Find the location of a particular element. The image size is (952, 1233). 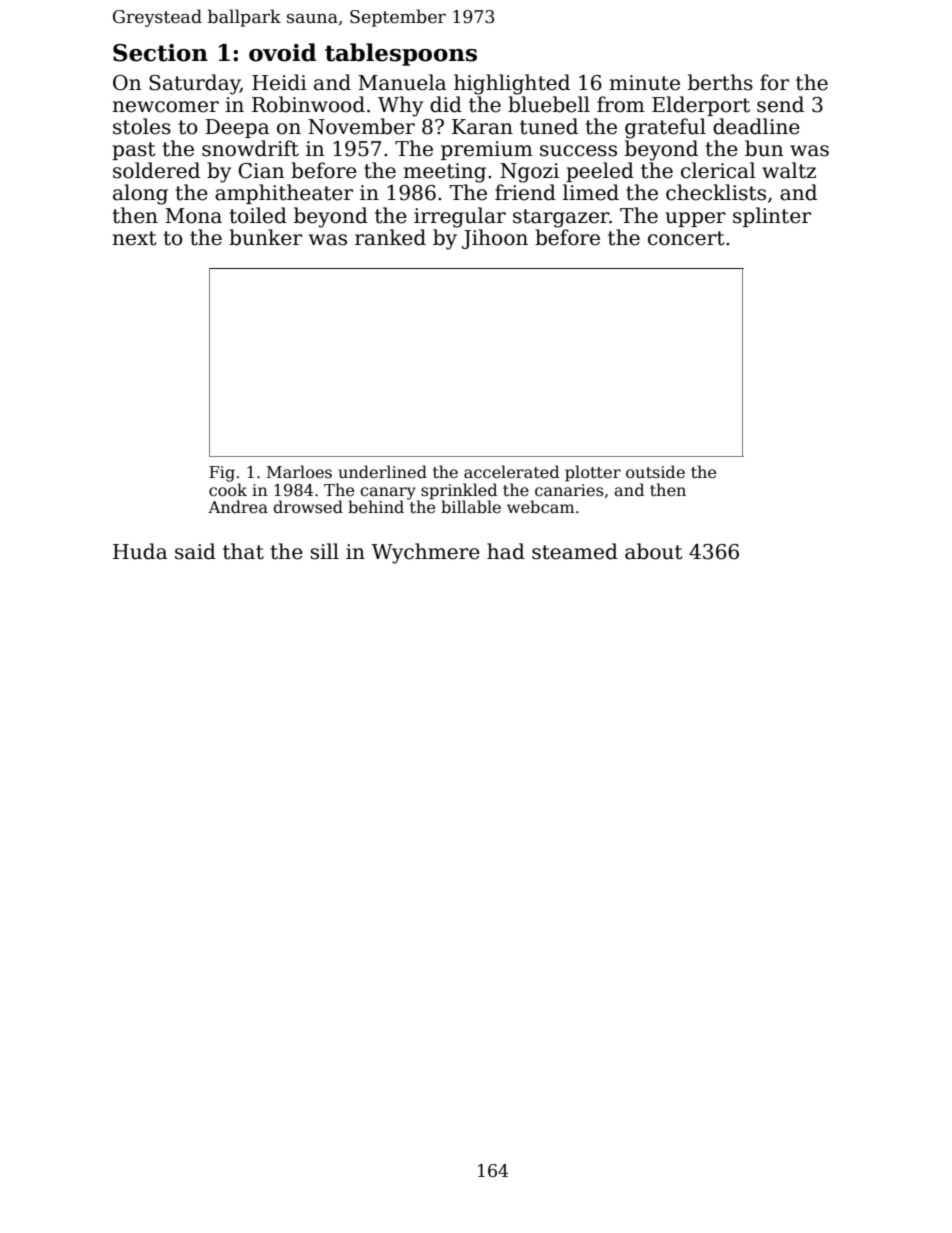

said is located at coordinates (195, 551).
